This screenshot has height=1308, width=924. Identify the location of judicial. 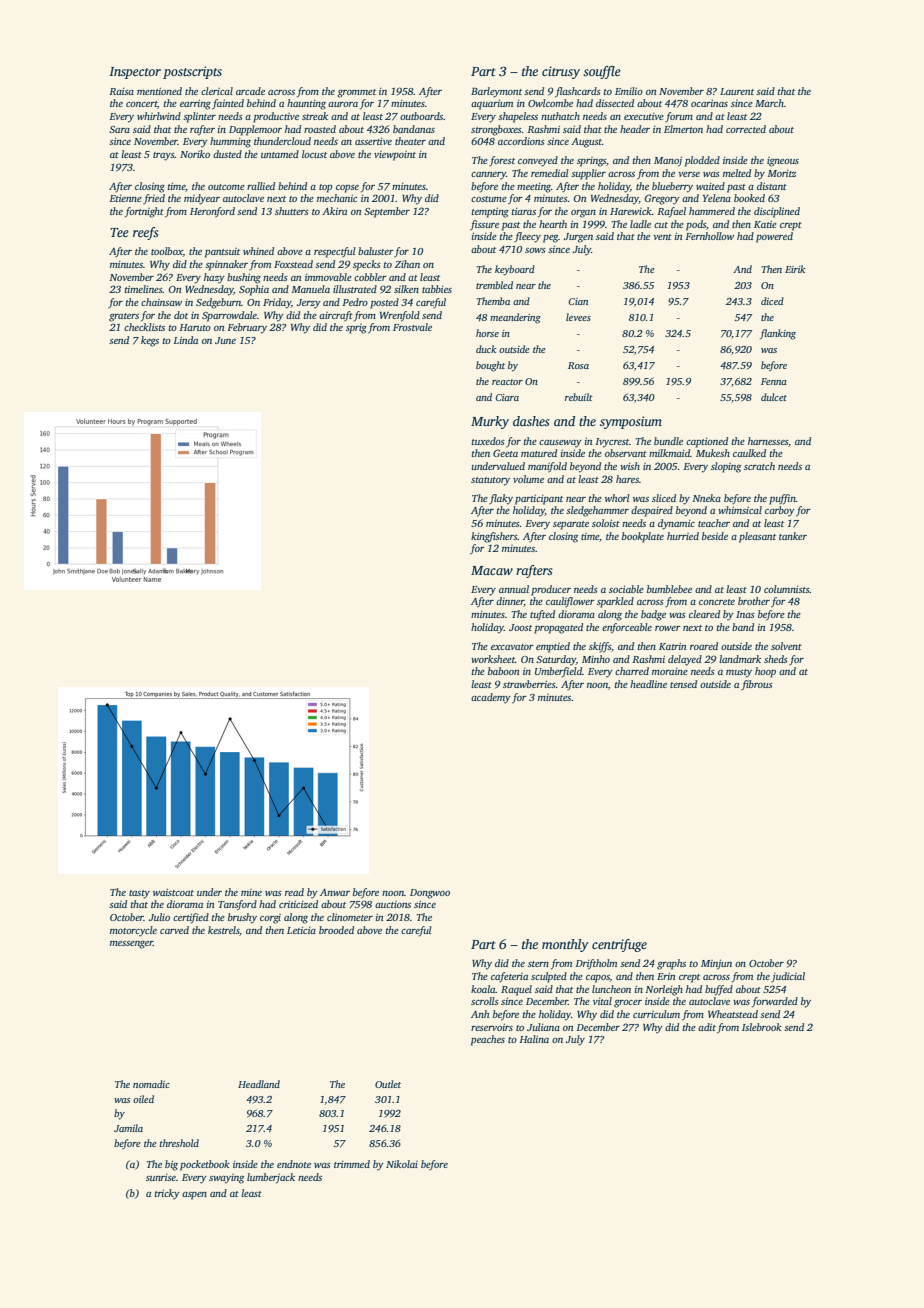
(788, 977).
